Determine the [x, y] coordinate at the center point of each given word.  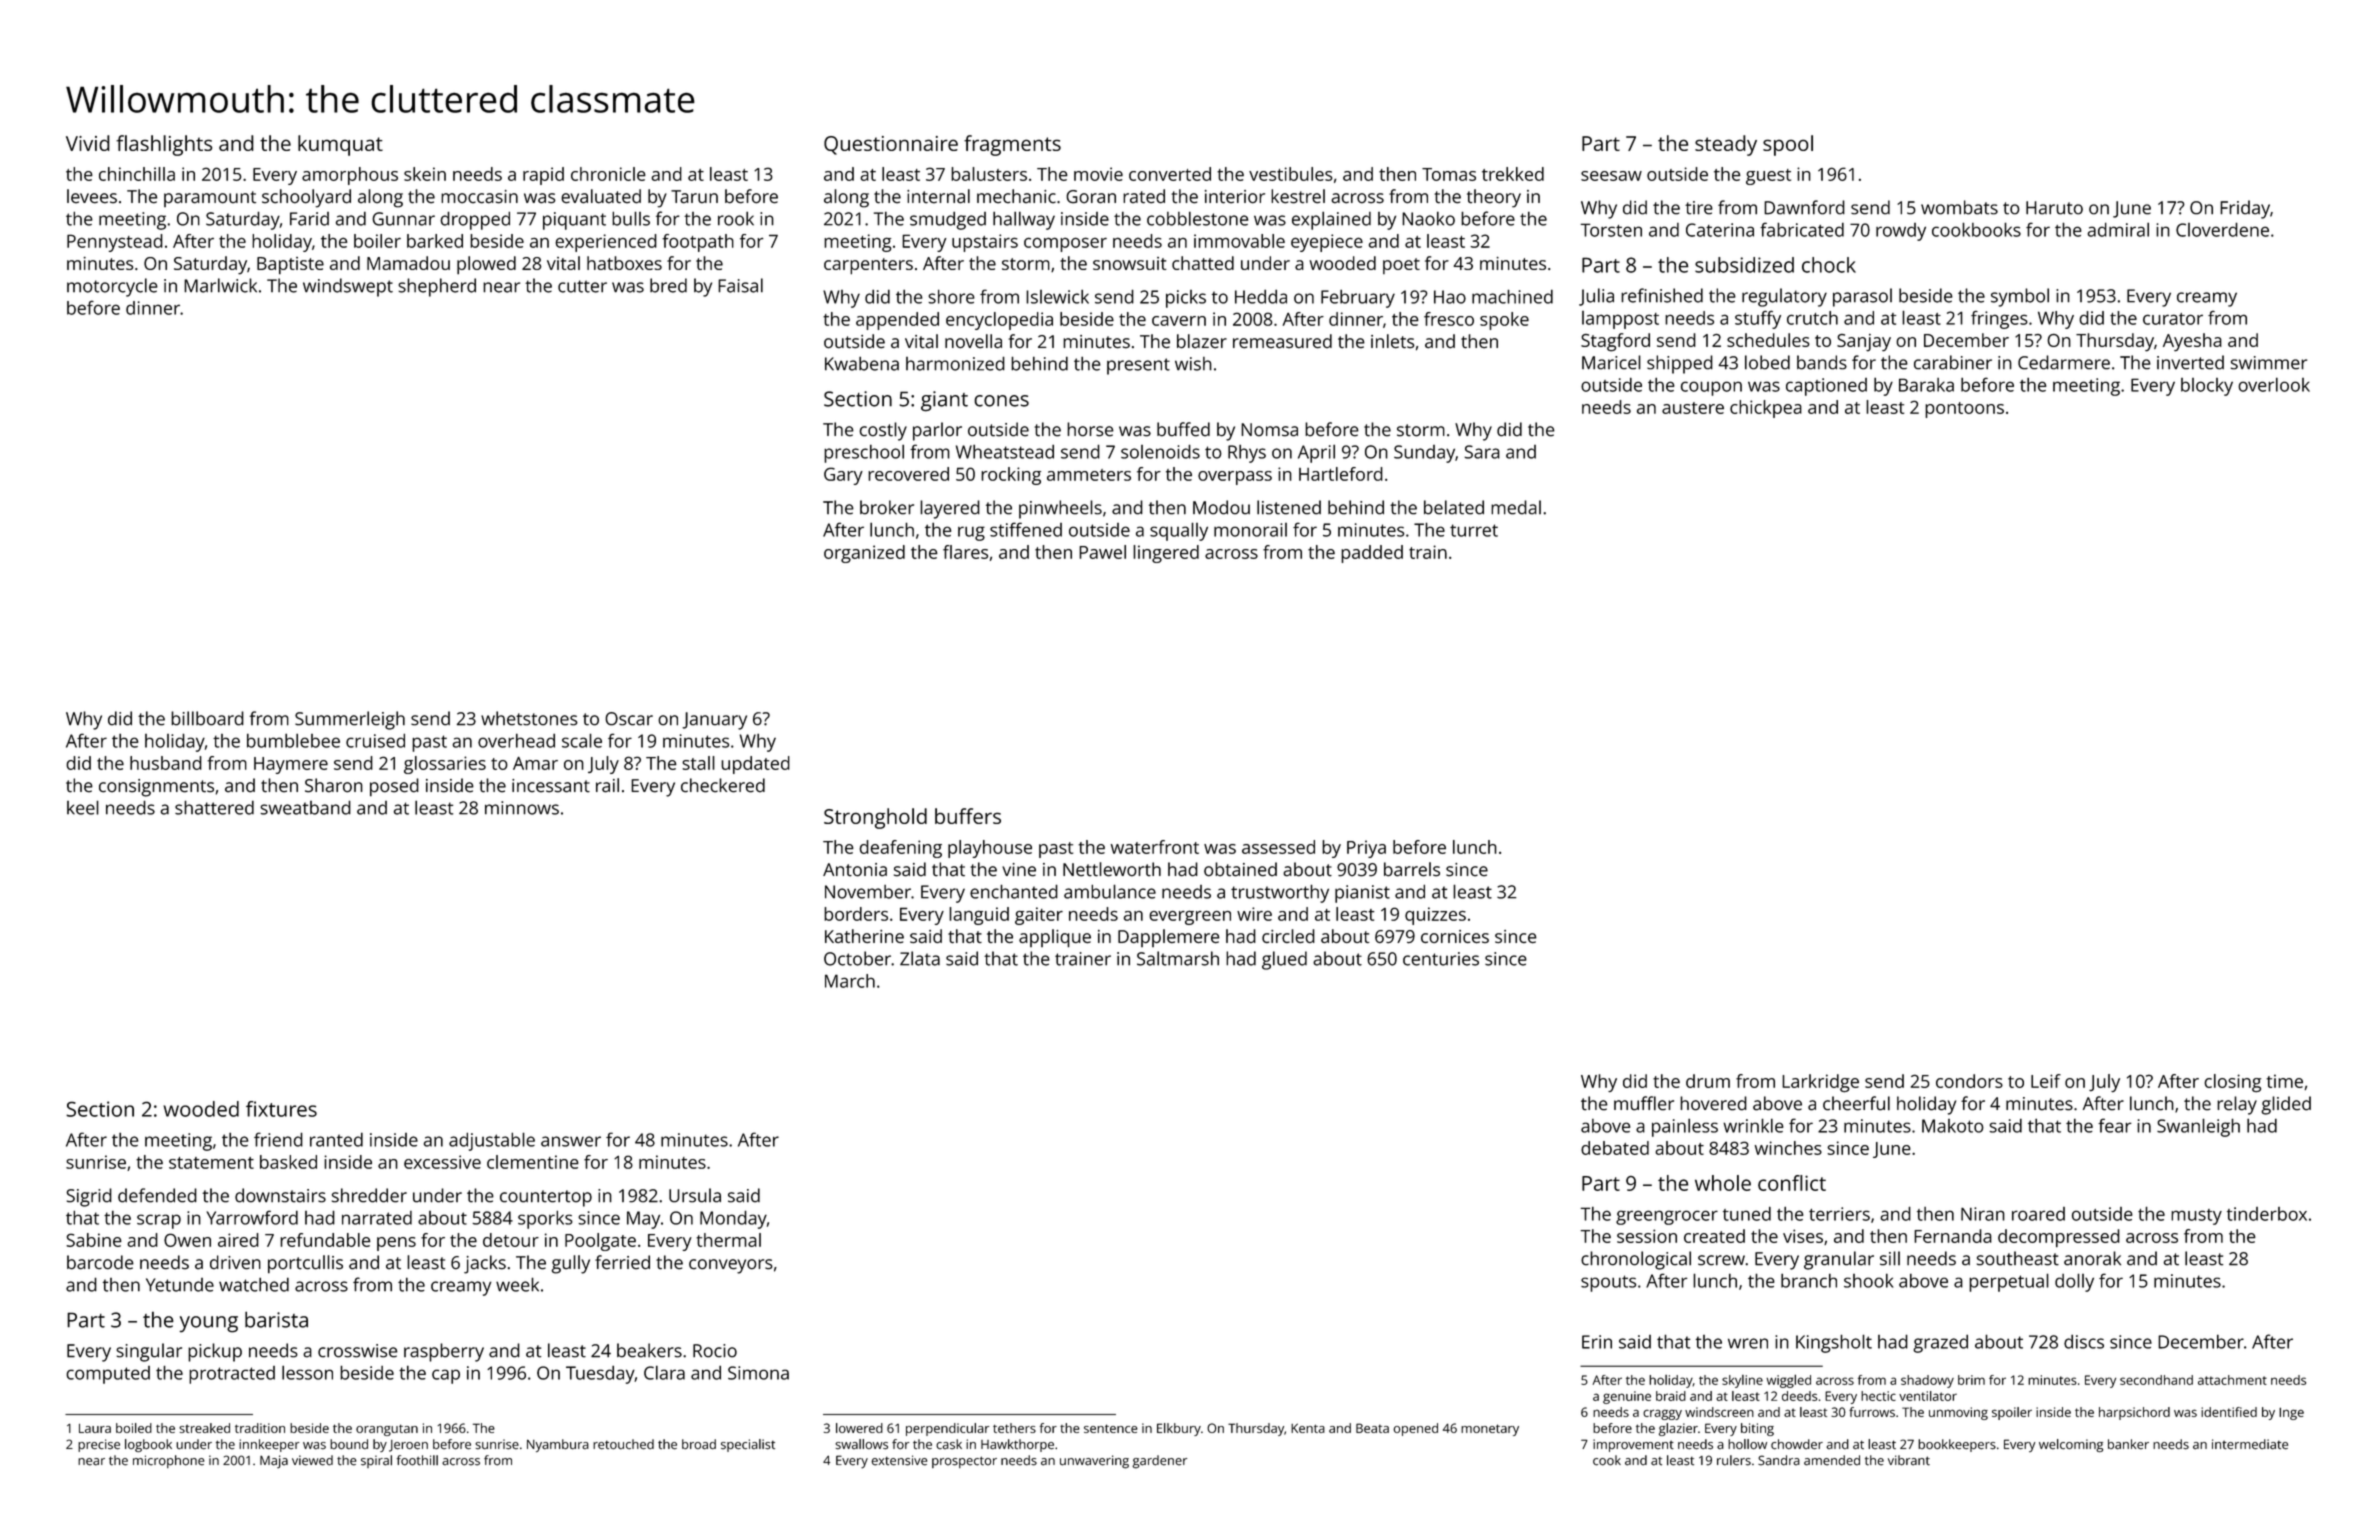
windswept [348, 287]
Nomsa [1269, 430]
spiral [376, 1461]
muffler [1644, 1103]
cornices [1455, 937]
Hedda [1261, 296]
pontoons [1964, 410]
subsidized [1744, 265]
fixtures [281, 1109]
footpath [698, 243]
